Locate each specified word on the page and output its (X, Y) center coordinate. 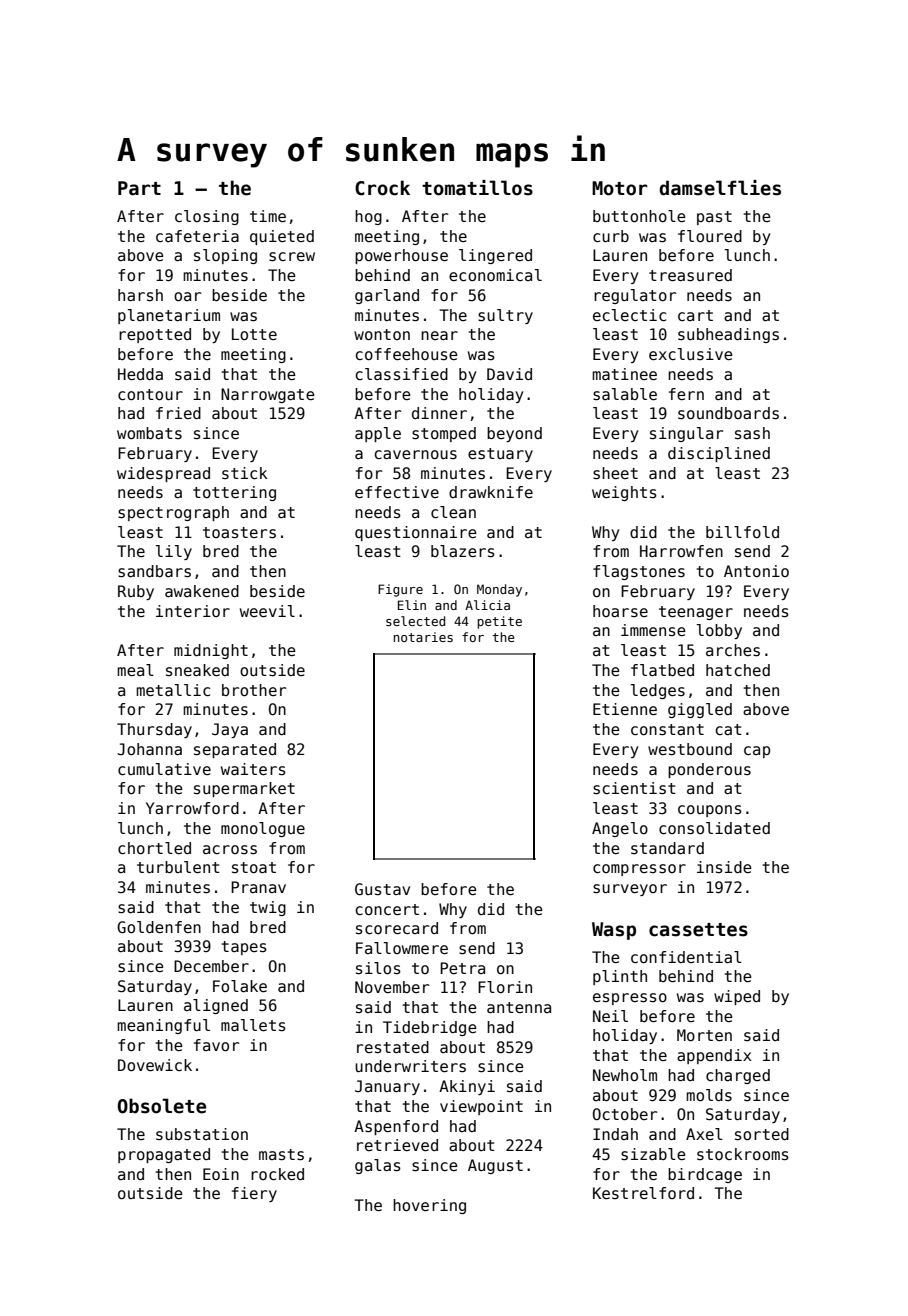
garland (387, 296)
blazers (463, 551)
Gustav (382, 889)
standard (667, 848)
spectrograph (173, 513)
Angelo (620, 829)
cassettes (698, 930)
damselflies (720, 188)
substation (202, 1134)
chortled (154, 848)
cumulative (164, 769)
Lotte (254, 334)
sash (752, 433)
